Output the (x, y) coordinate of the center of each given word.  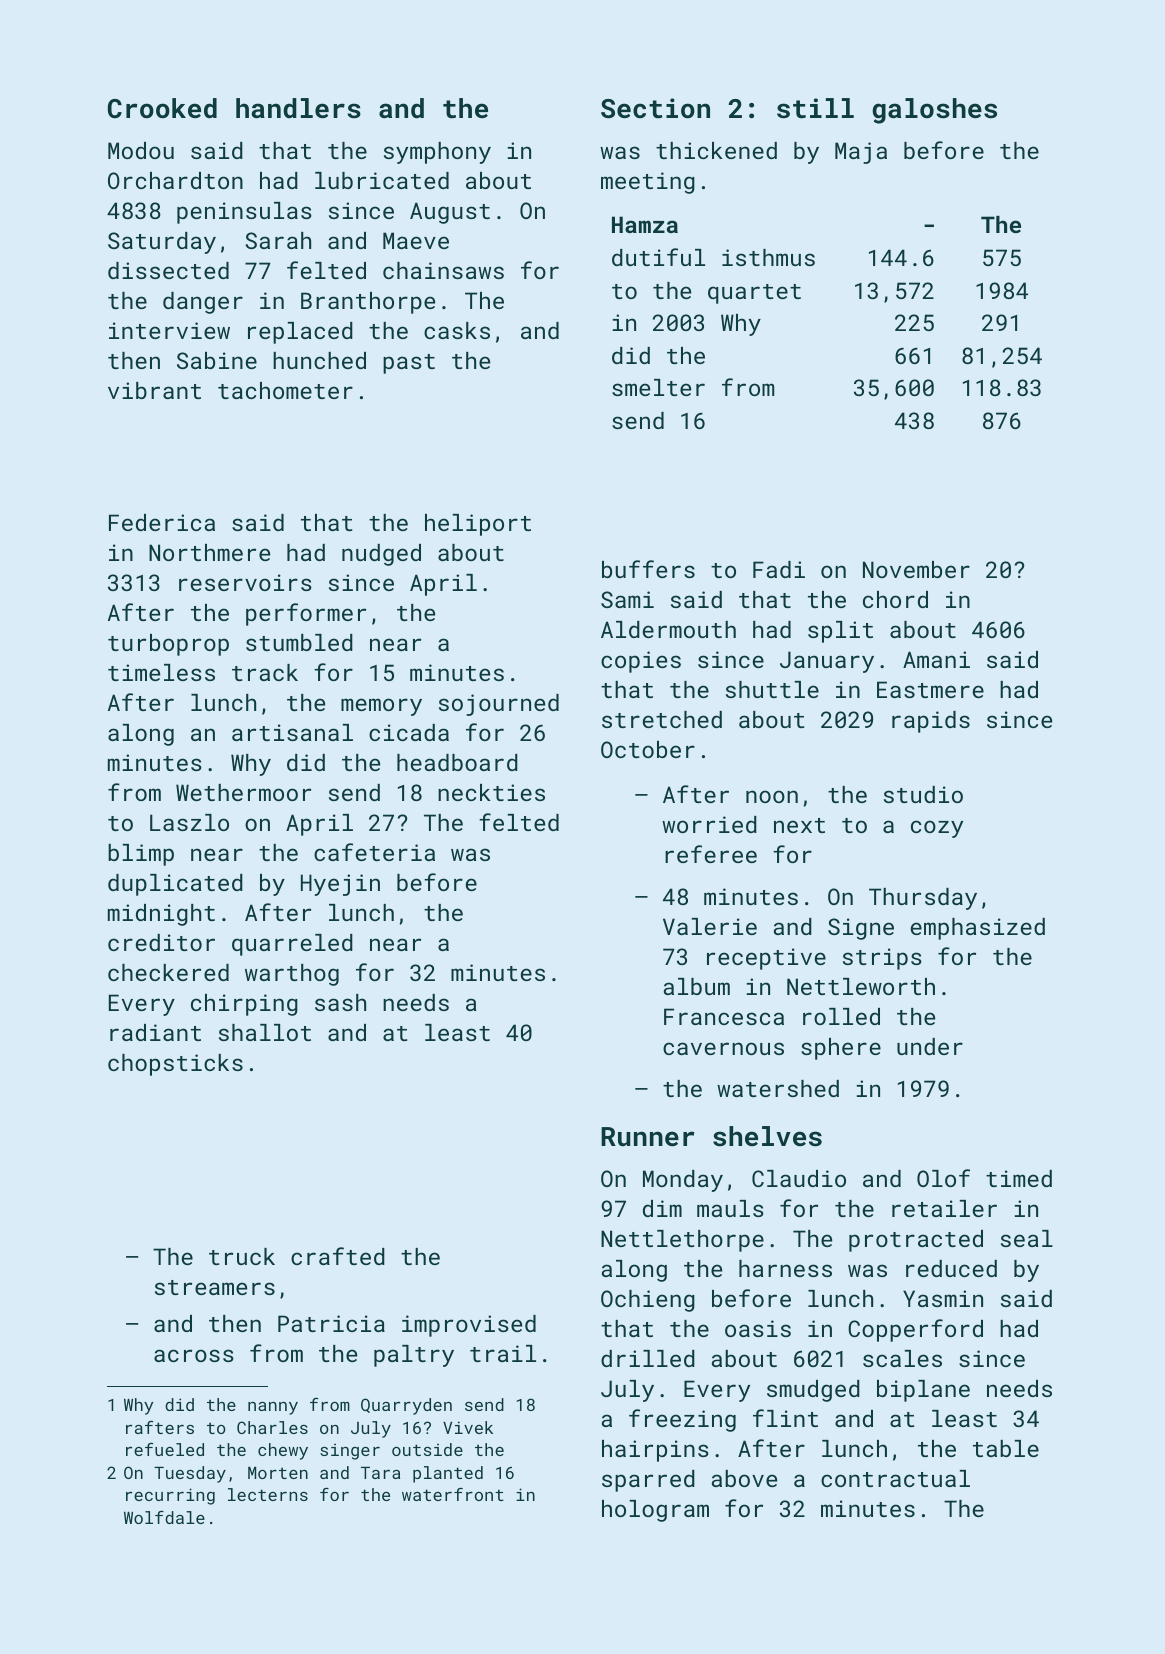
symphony (437, 153)
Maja (861, 153)
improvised (469, 1326)
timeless (161, 672)
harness (785, 1268)
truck (242, 1256)
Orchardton (175, 180)
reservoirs (245, 582)
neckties (491, 792)
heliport (478, 525)
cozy (937, 829)
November (916, 569)
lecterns (268, 1494)
